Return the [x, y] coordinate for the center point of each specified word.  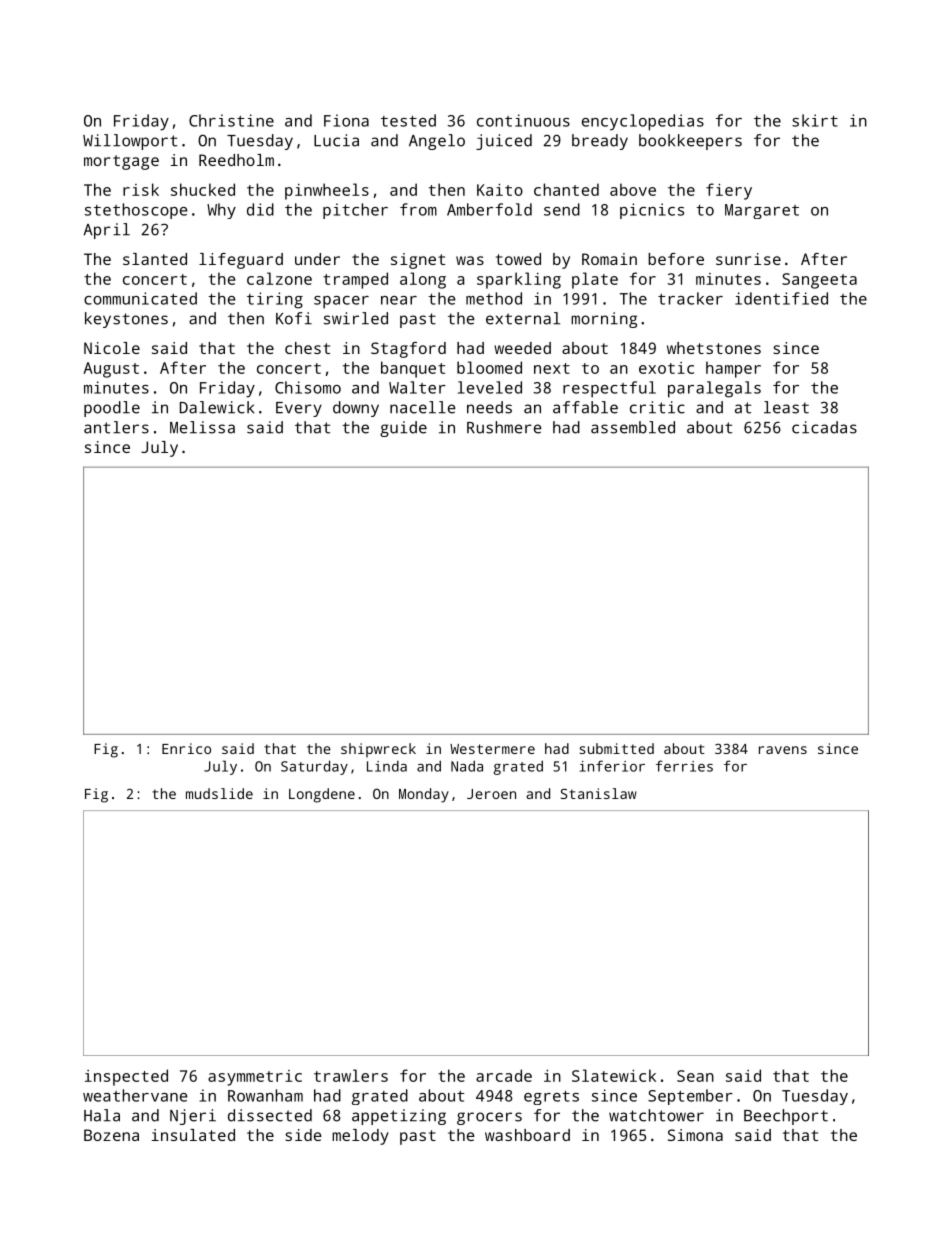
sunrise [748, 259]
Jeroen [491, 794]
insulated [193, 1135]
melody [360, 1137]
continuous [523, 120]
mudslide [219, 793]
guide [403, 429]
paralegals [714, 389]
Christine [231, 120]
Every [299, 409]
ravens [783, 750]
